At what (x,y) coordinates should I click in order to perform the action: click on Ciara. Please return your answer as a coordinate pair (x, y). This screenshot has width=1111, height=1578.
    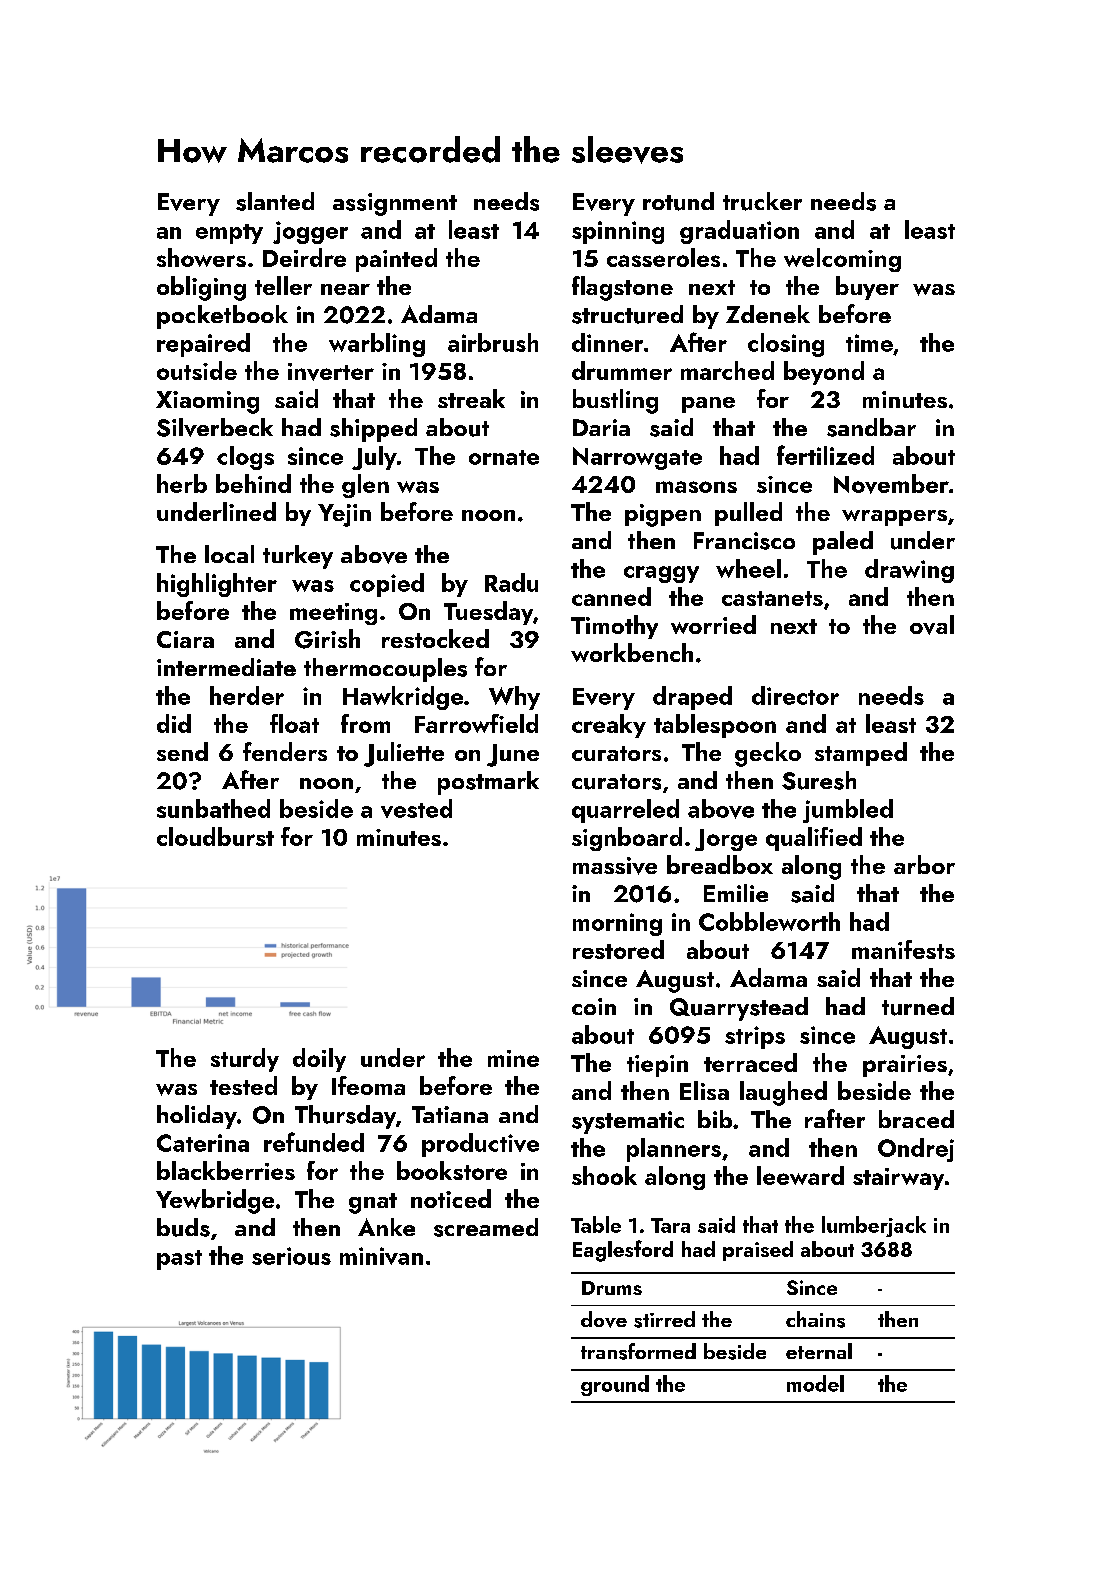
    Looking at the image, I should click on (185, 639).
